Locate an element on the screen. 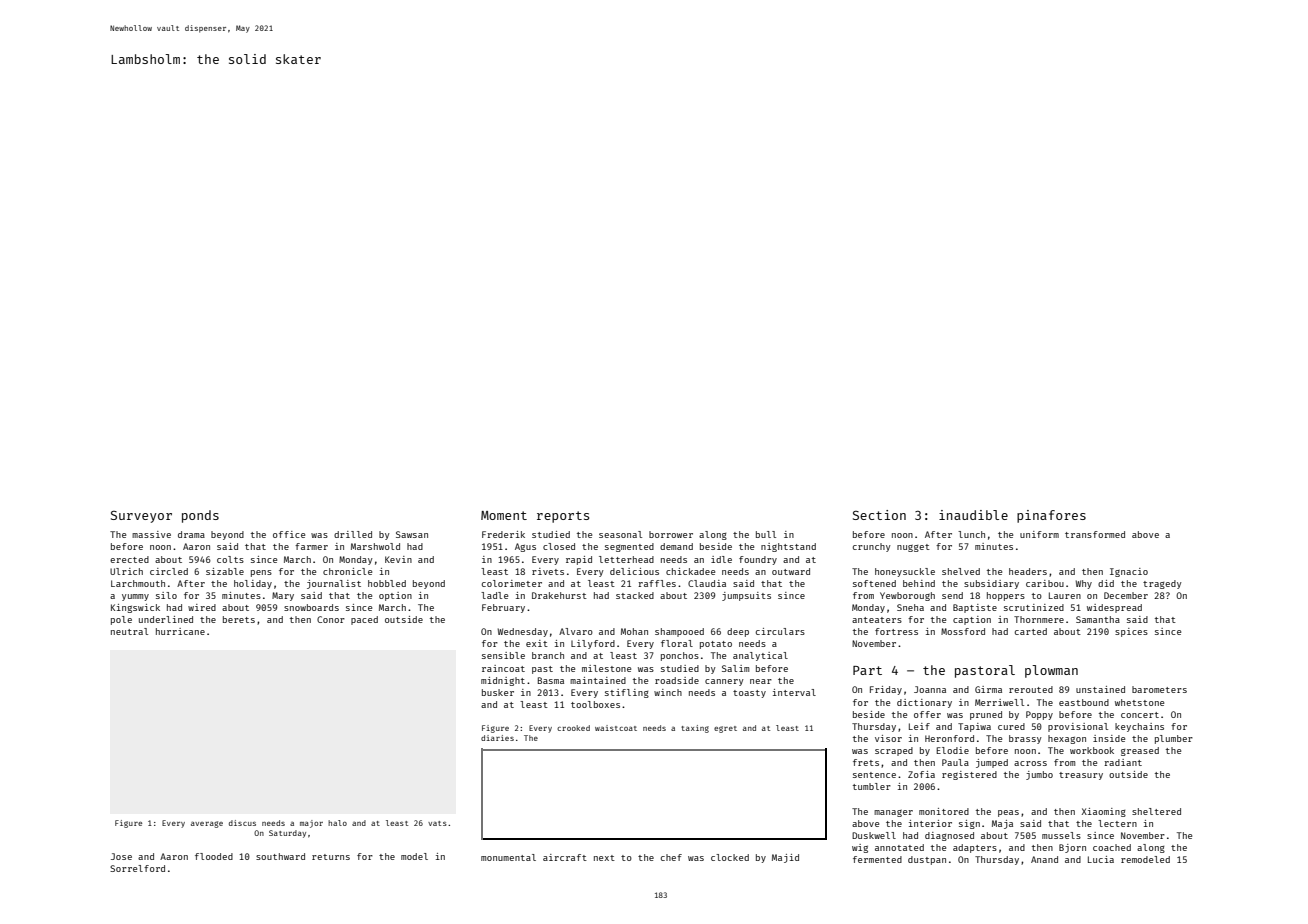  reports is located at coordinates (563, 517).
